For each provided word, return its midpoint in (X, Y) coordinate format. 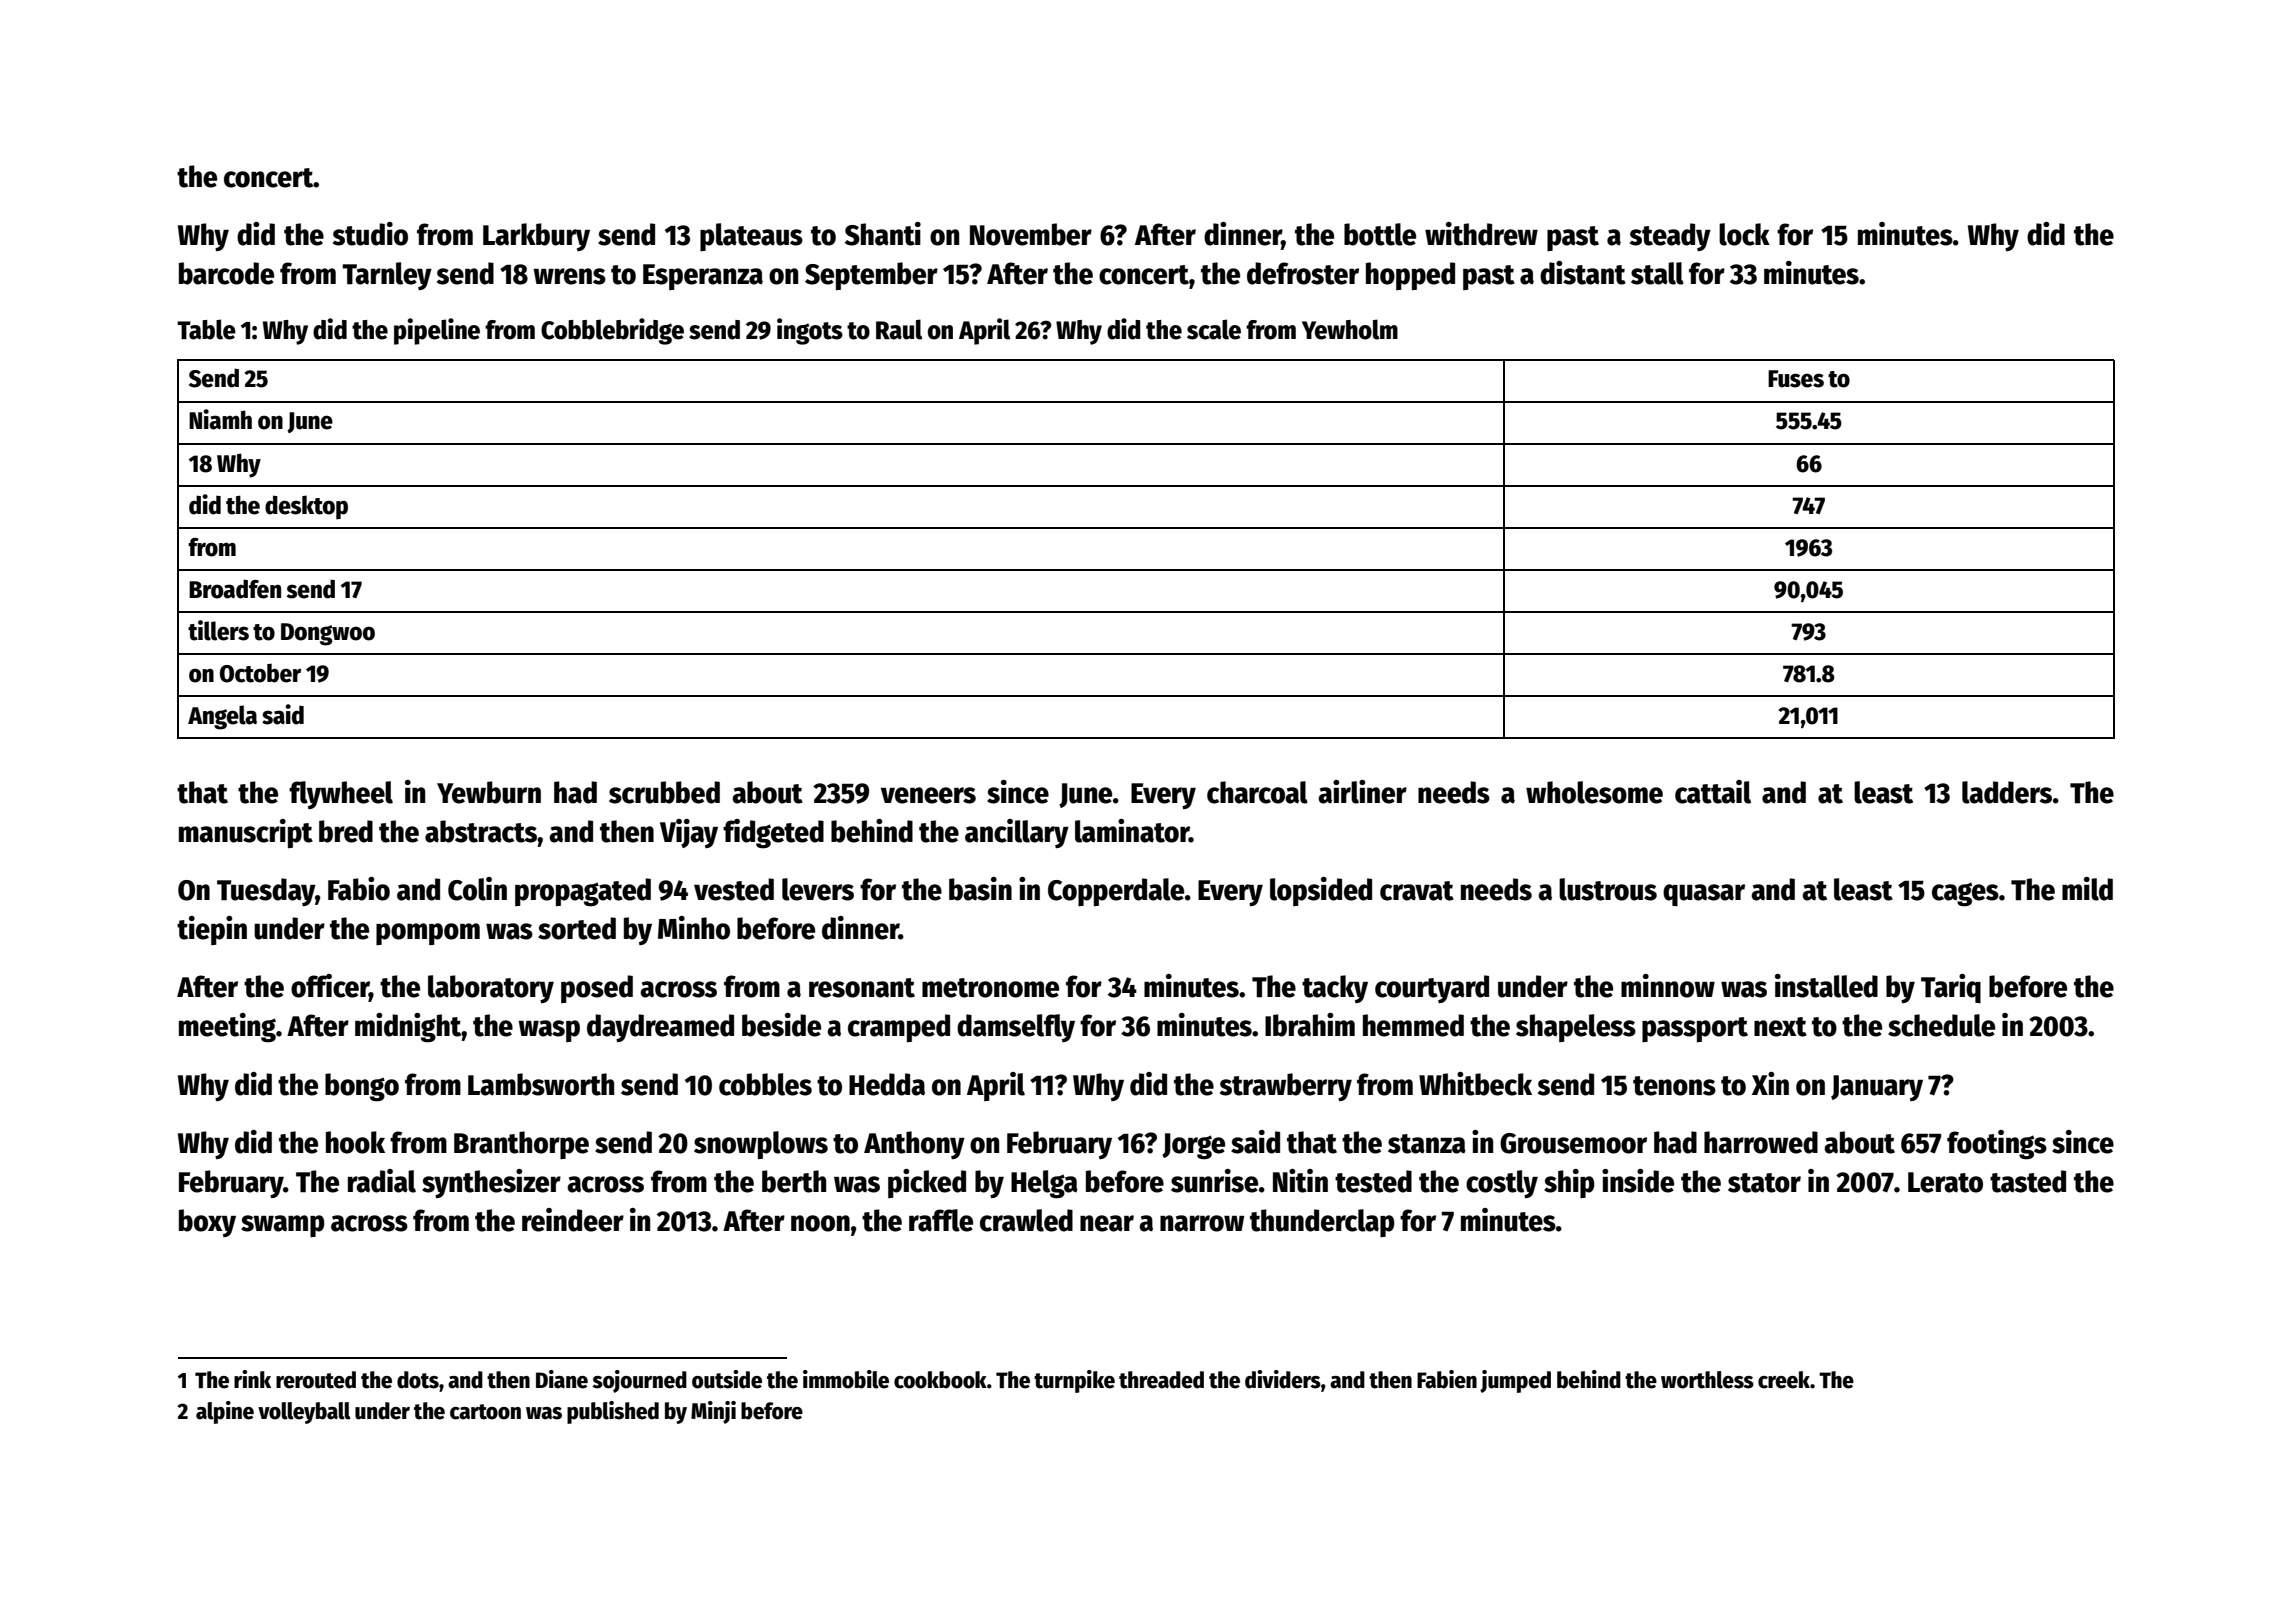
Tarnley (387, 276)
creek (1784, 1380)
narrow (1202, 1223)
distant (1583, 273)
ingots (810, 331)
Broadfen (235, 589)
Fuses (1796, 379)
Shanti (883, 234)
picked (927, 1183)
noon (820, 1223)
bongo (362, 1087)
